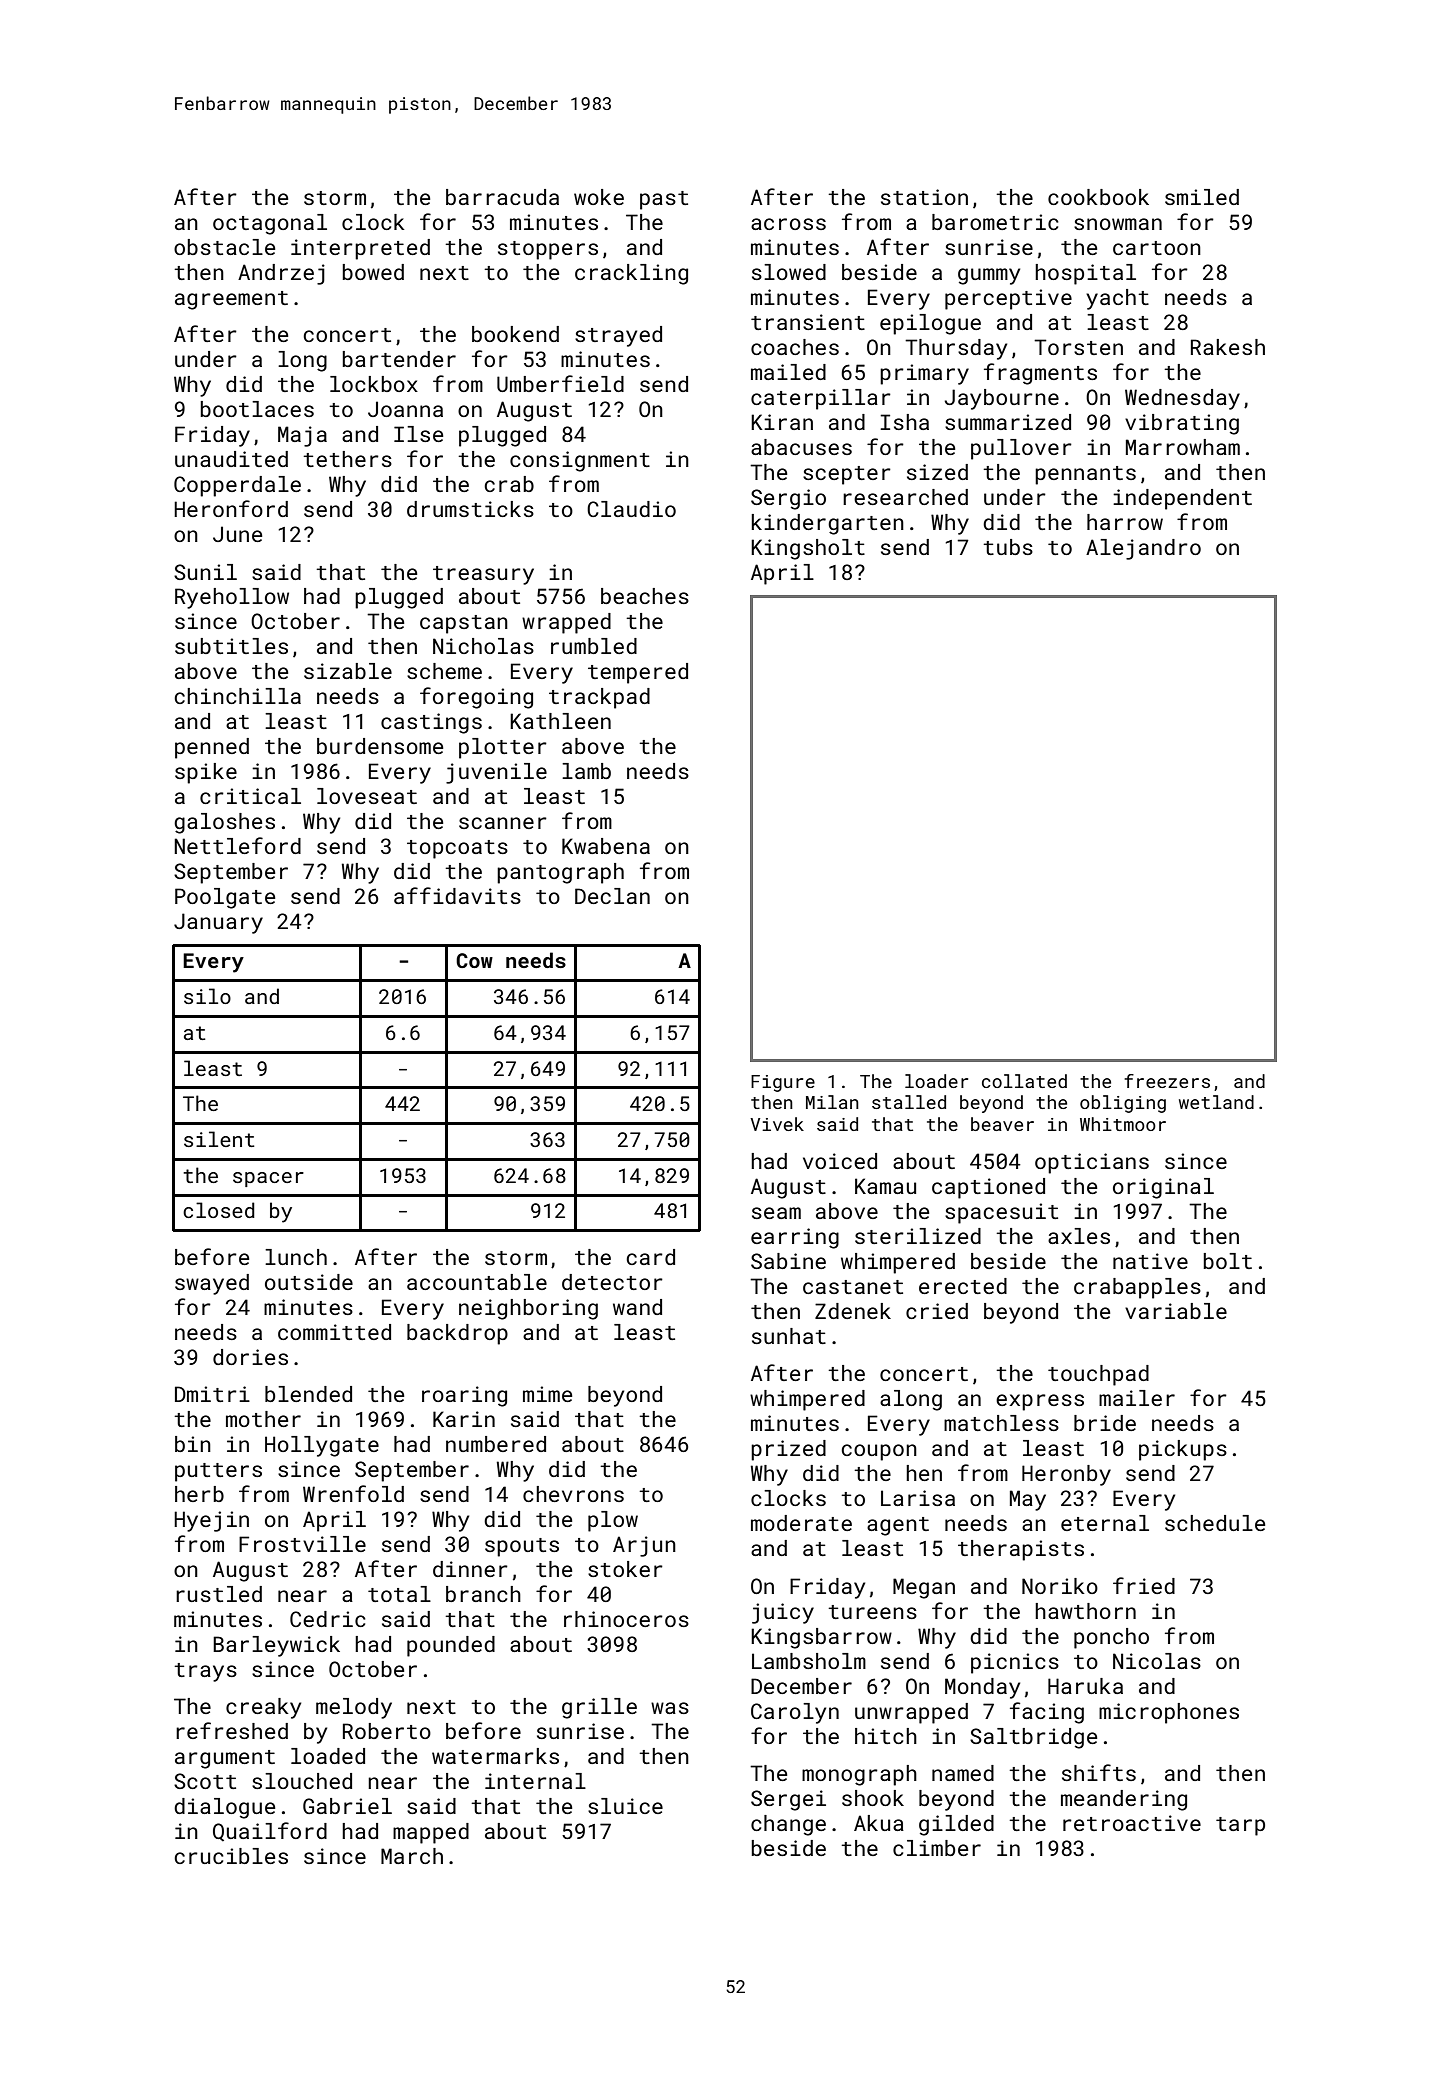  I want to click on smiled, so click(1202, 197).
